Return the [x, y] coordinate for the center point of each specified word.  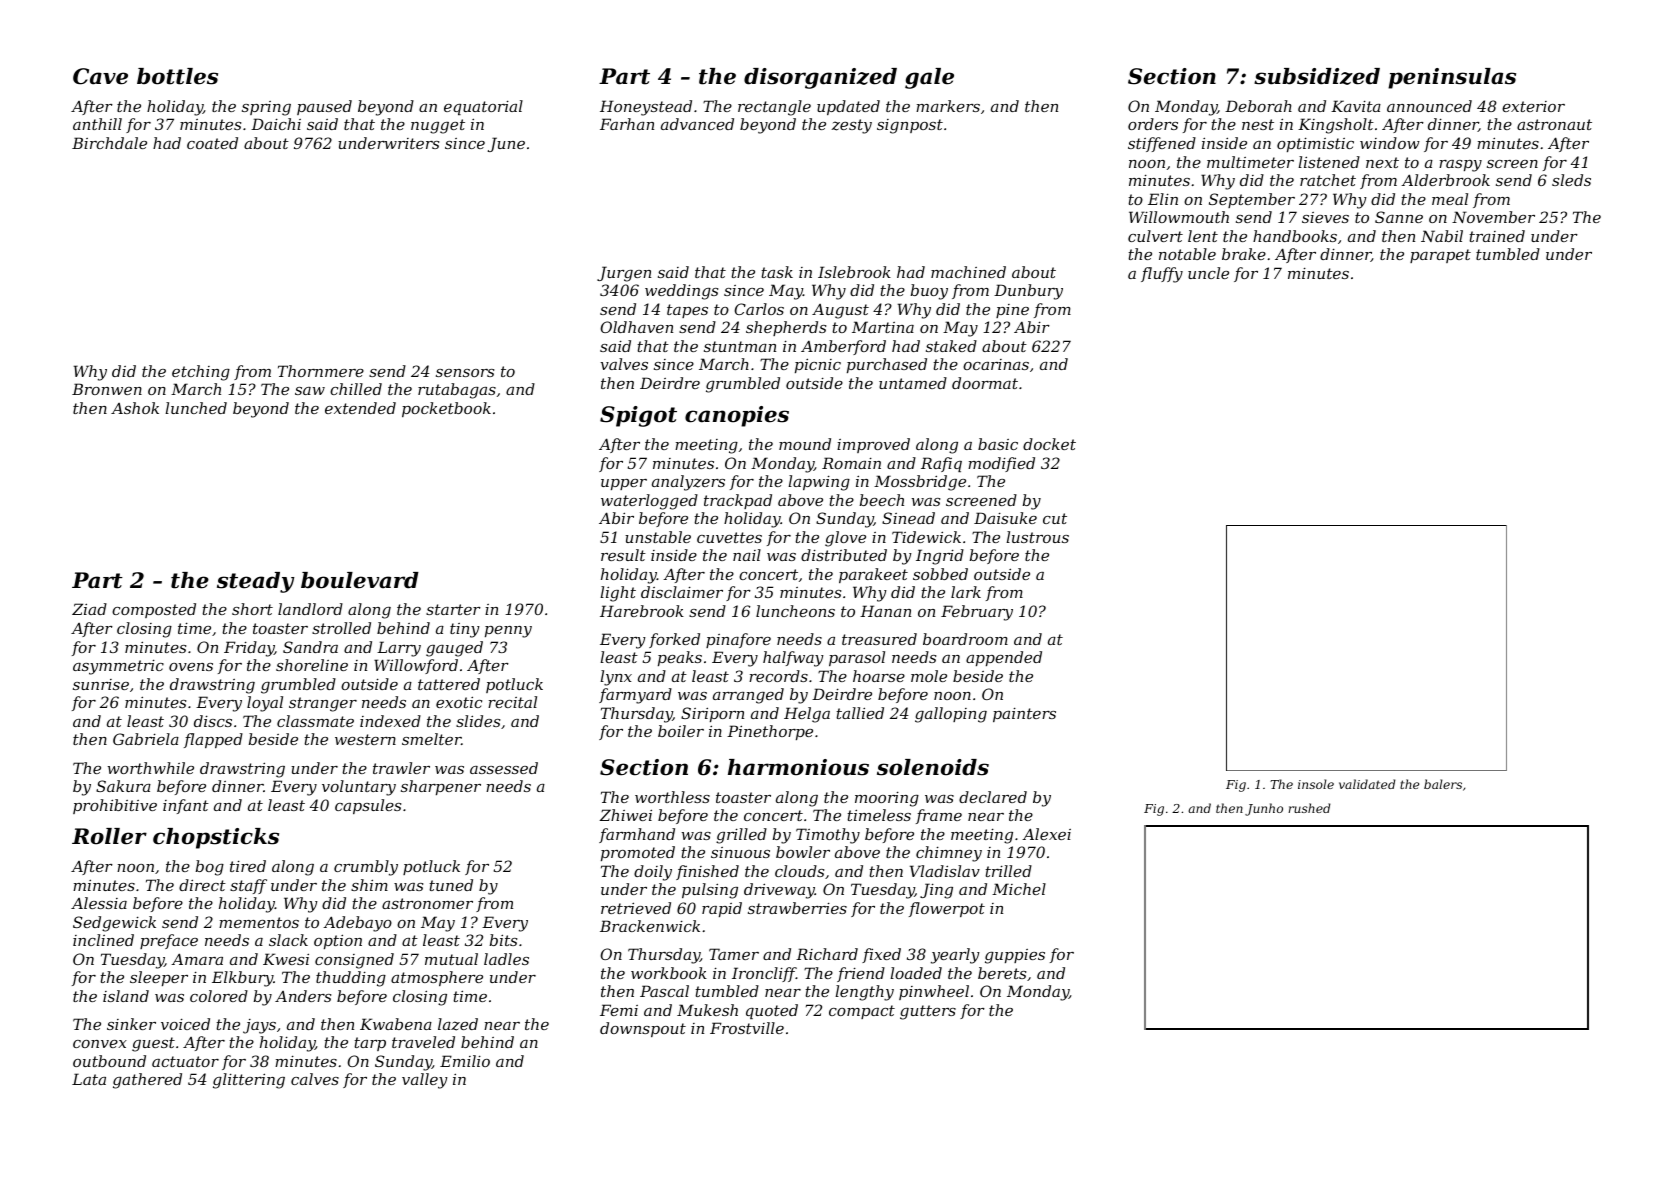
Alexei [1046, 834]
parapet [1440, 256]
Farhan [627, 124]
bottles [177, 76]
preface [169, 941]
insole [1316, 784]
